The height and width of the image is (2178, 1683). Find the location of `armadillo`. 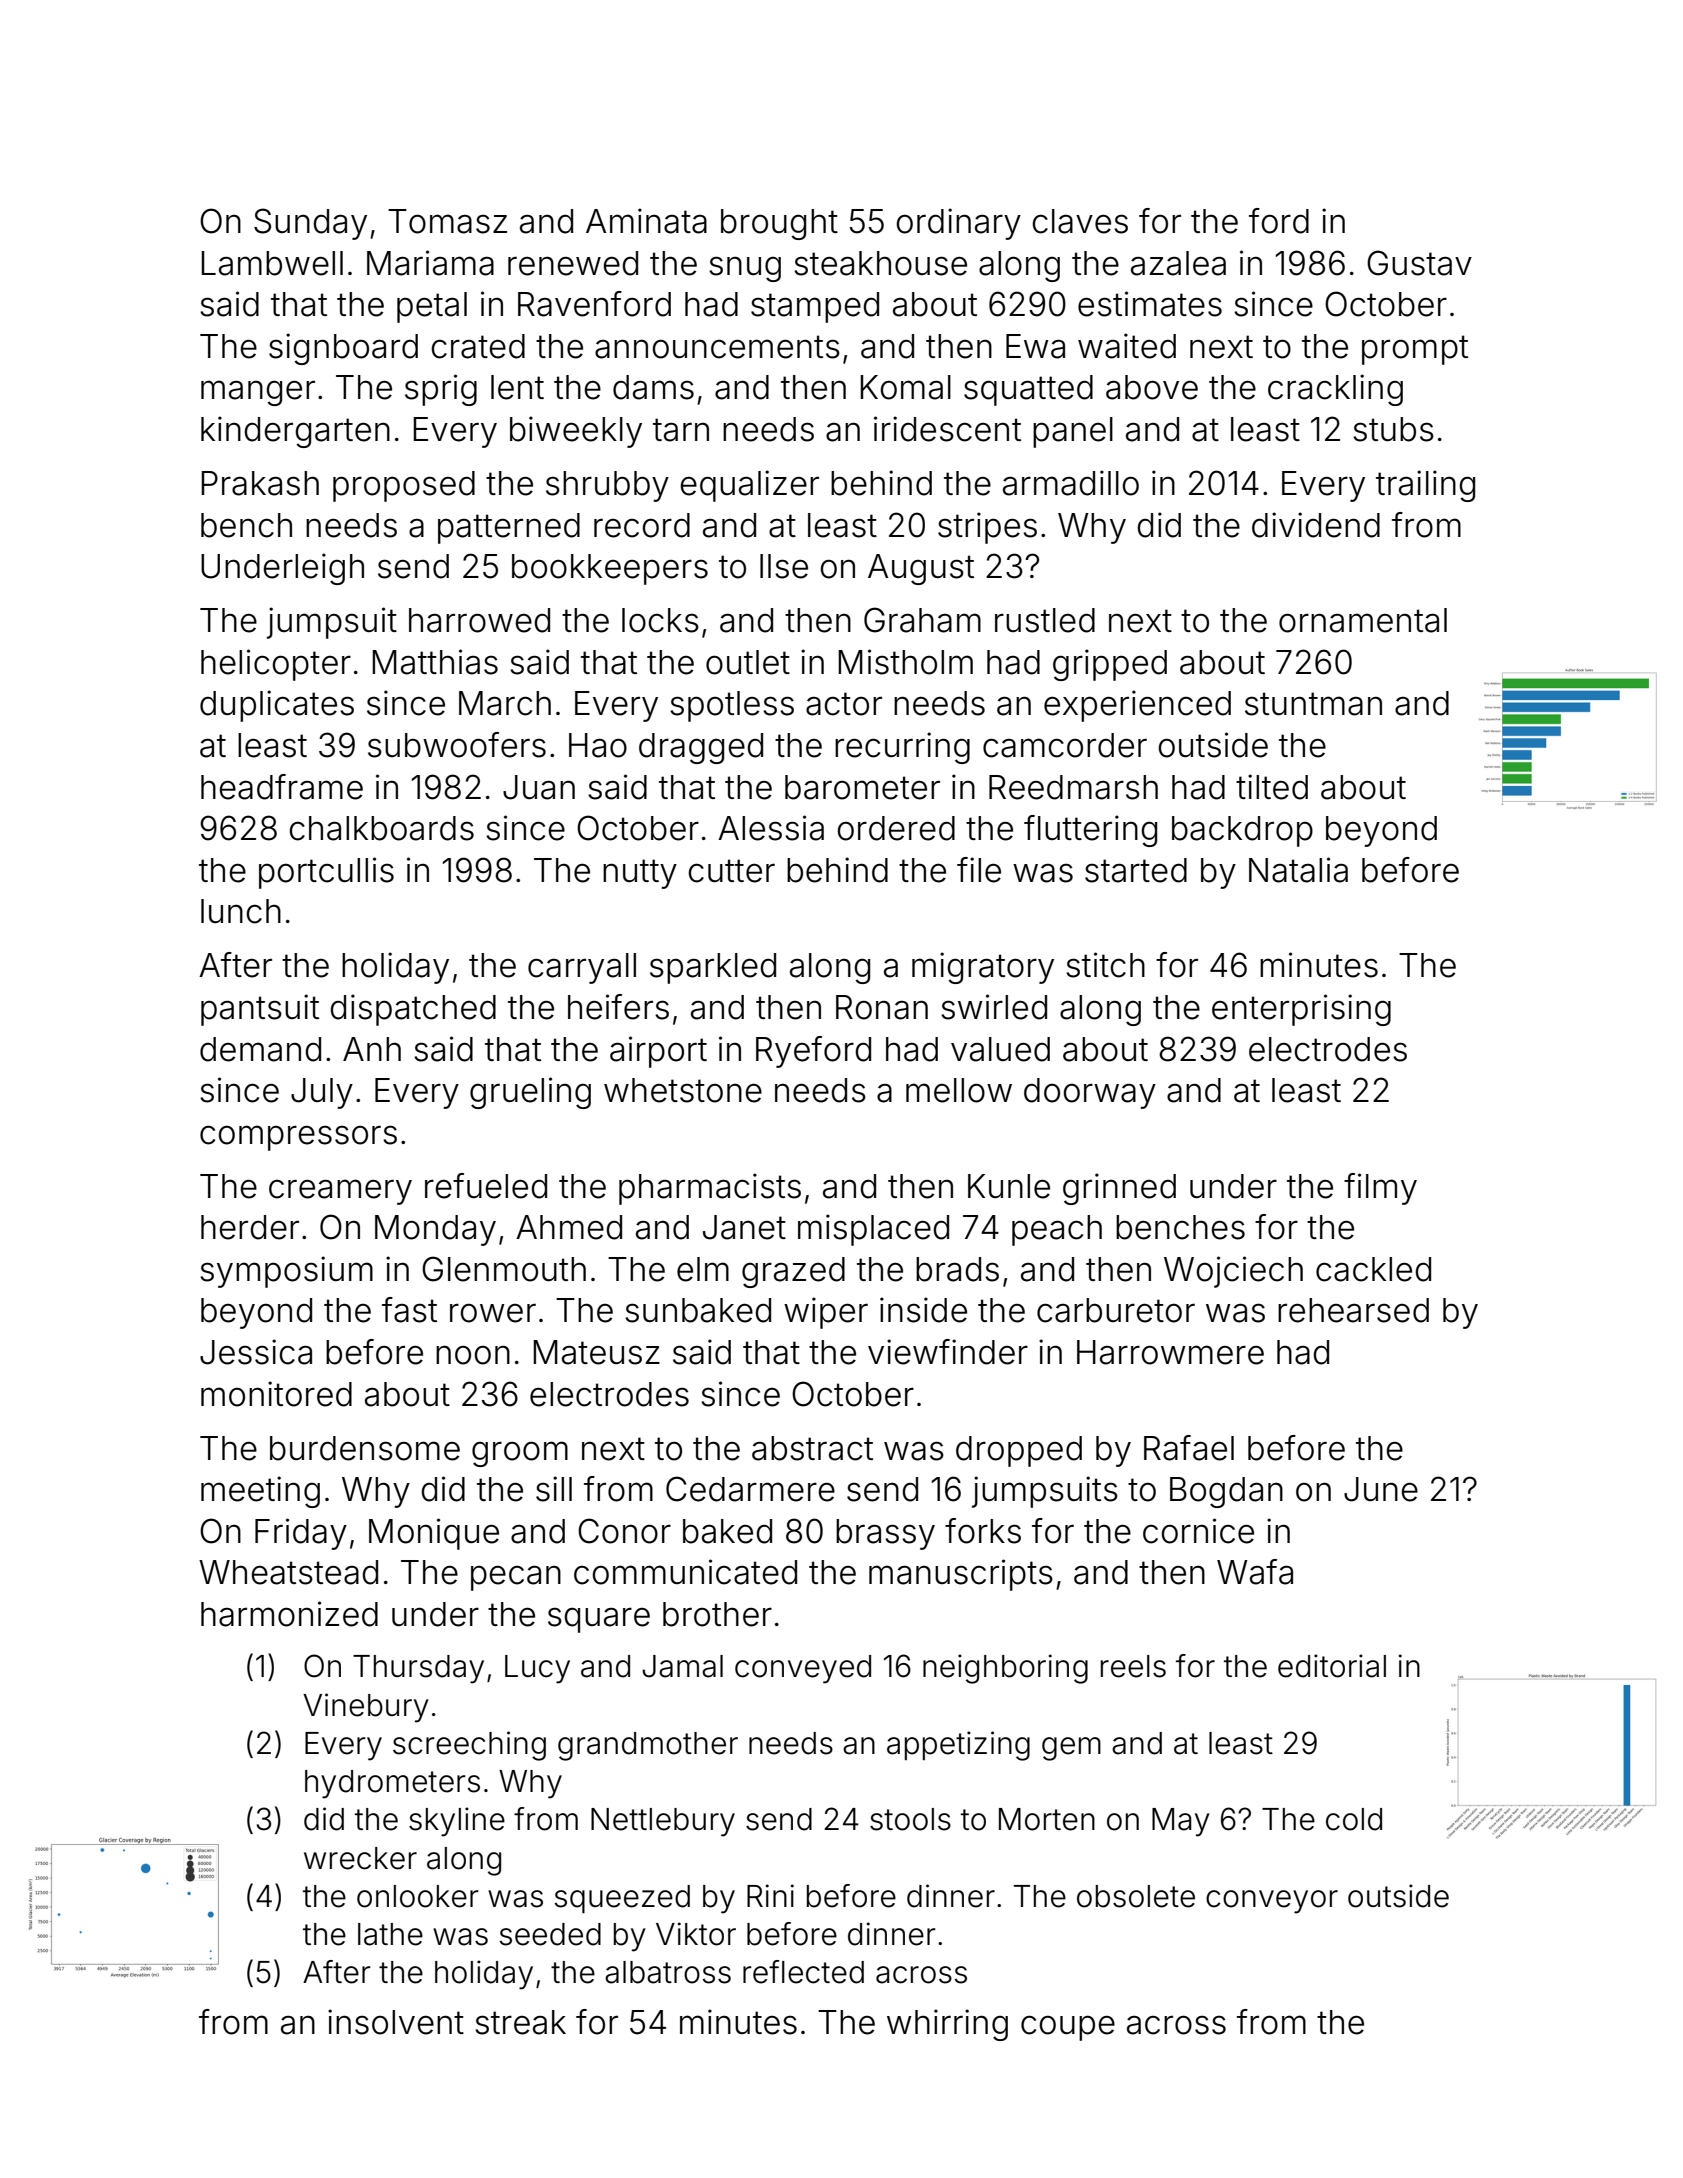

armadillo is located at coordinates (1071, 483).
